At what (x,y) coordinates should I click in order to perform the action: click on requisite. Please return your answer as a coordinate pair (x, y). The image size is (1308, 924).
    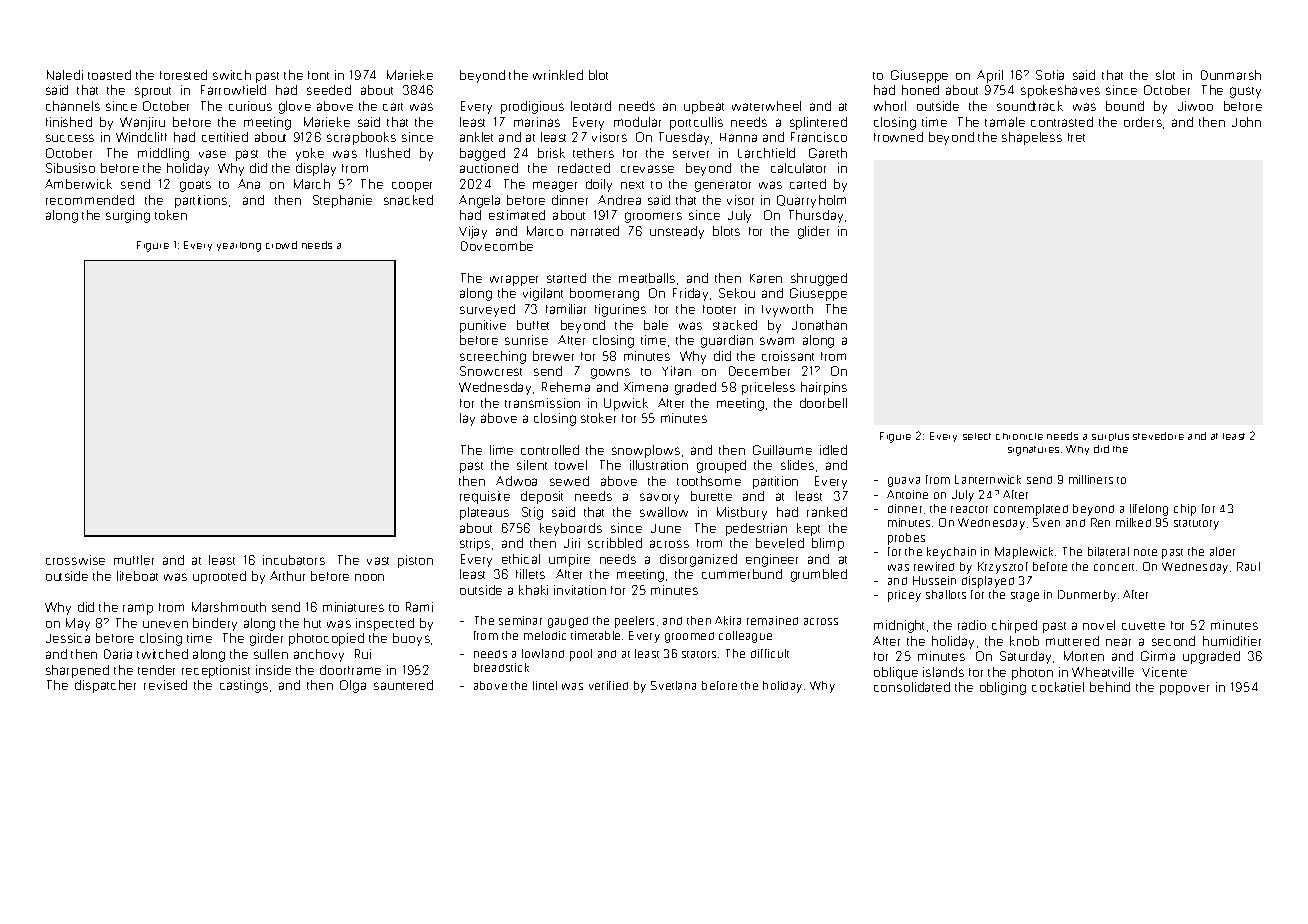
    Looking at the image, I should click on (485, 497).
